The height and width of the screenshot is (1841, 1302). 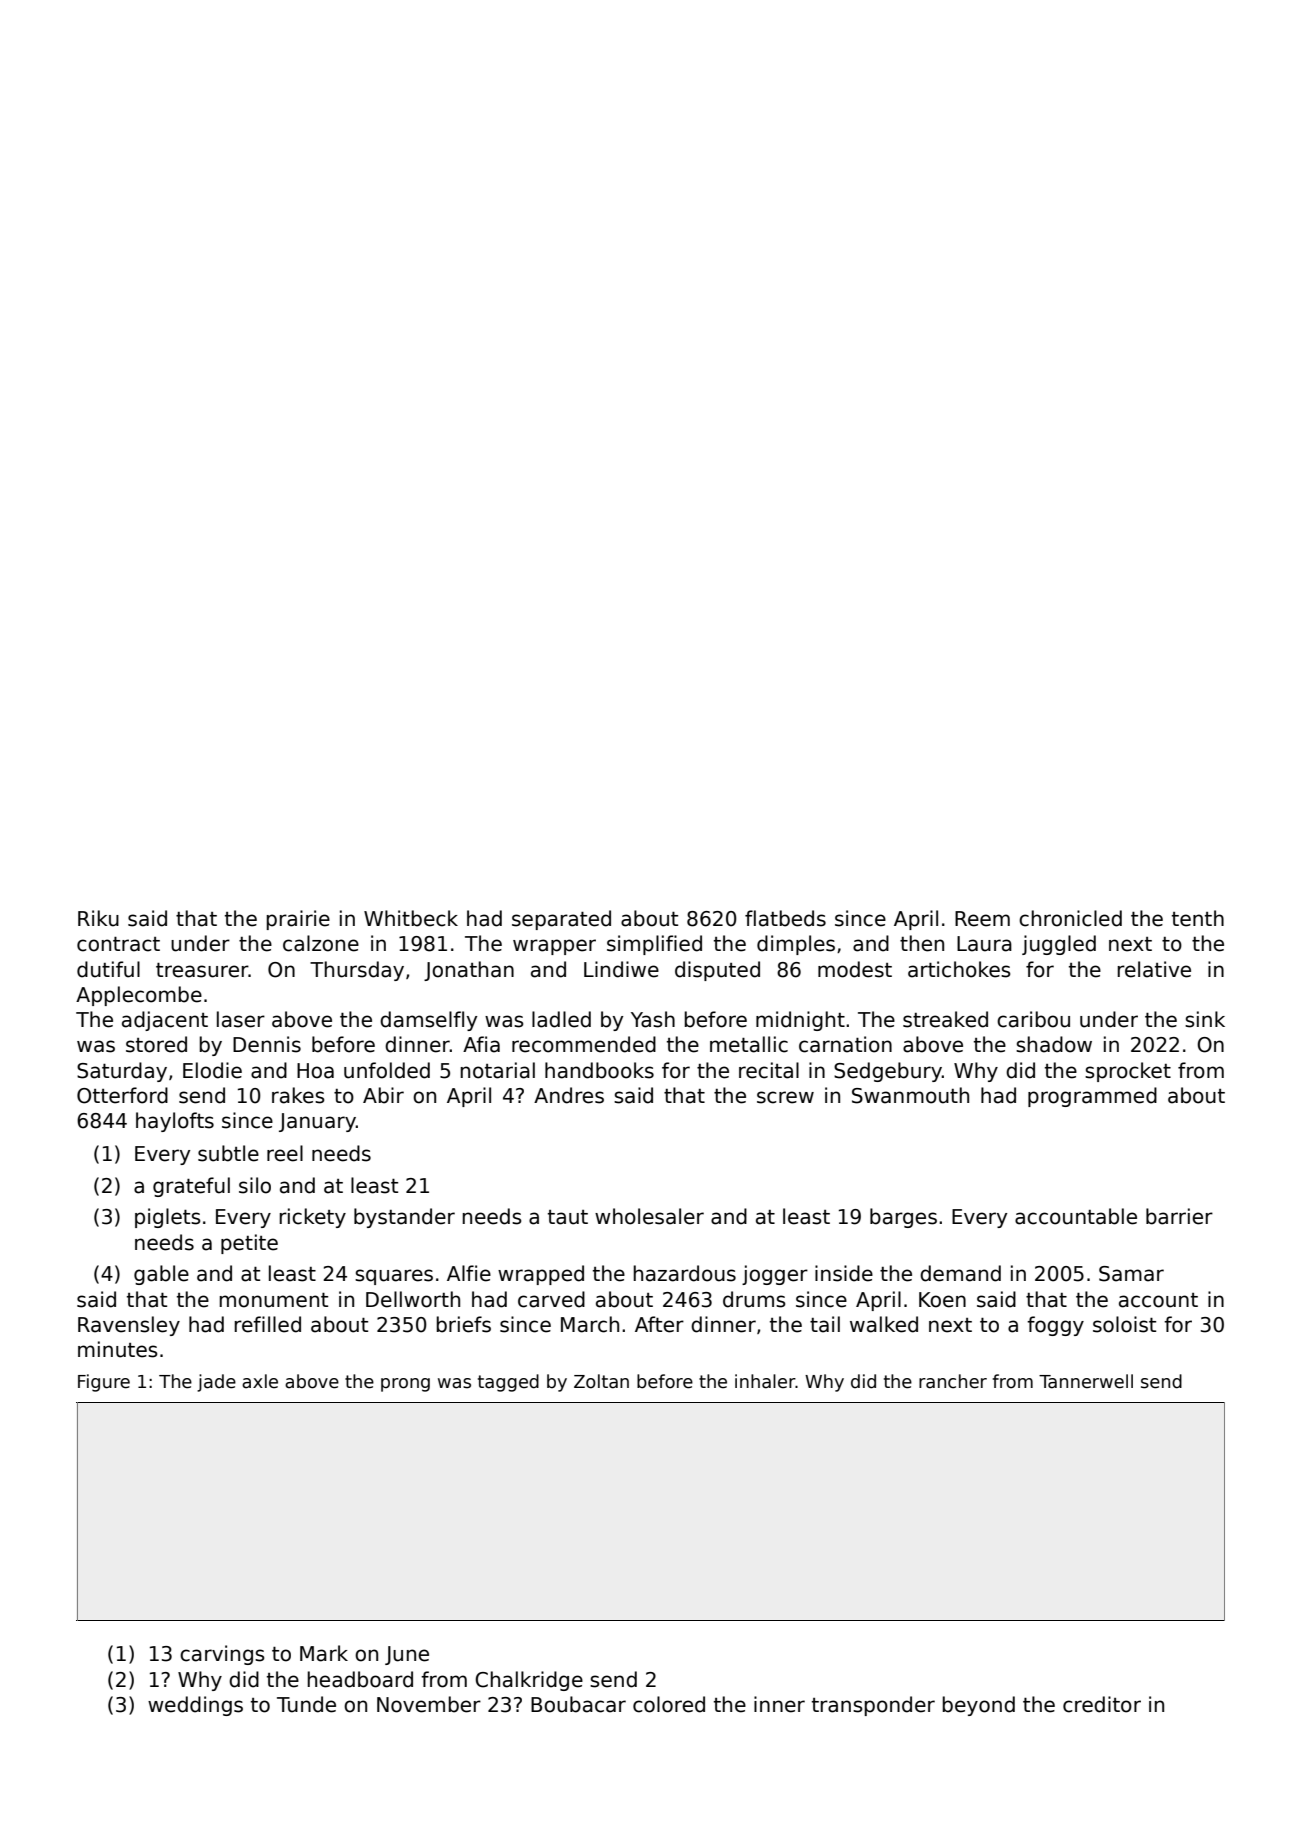 I want to click on soloist, so click(x=1124, y=1324).
